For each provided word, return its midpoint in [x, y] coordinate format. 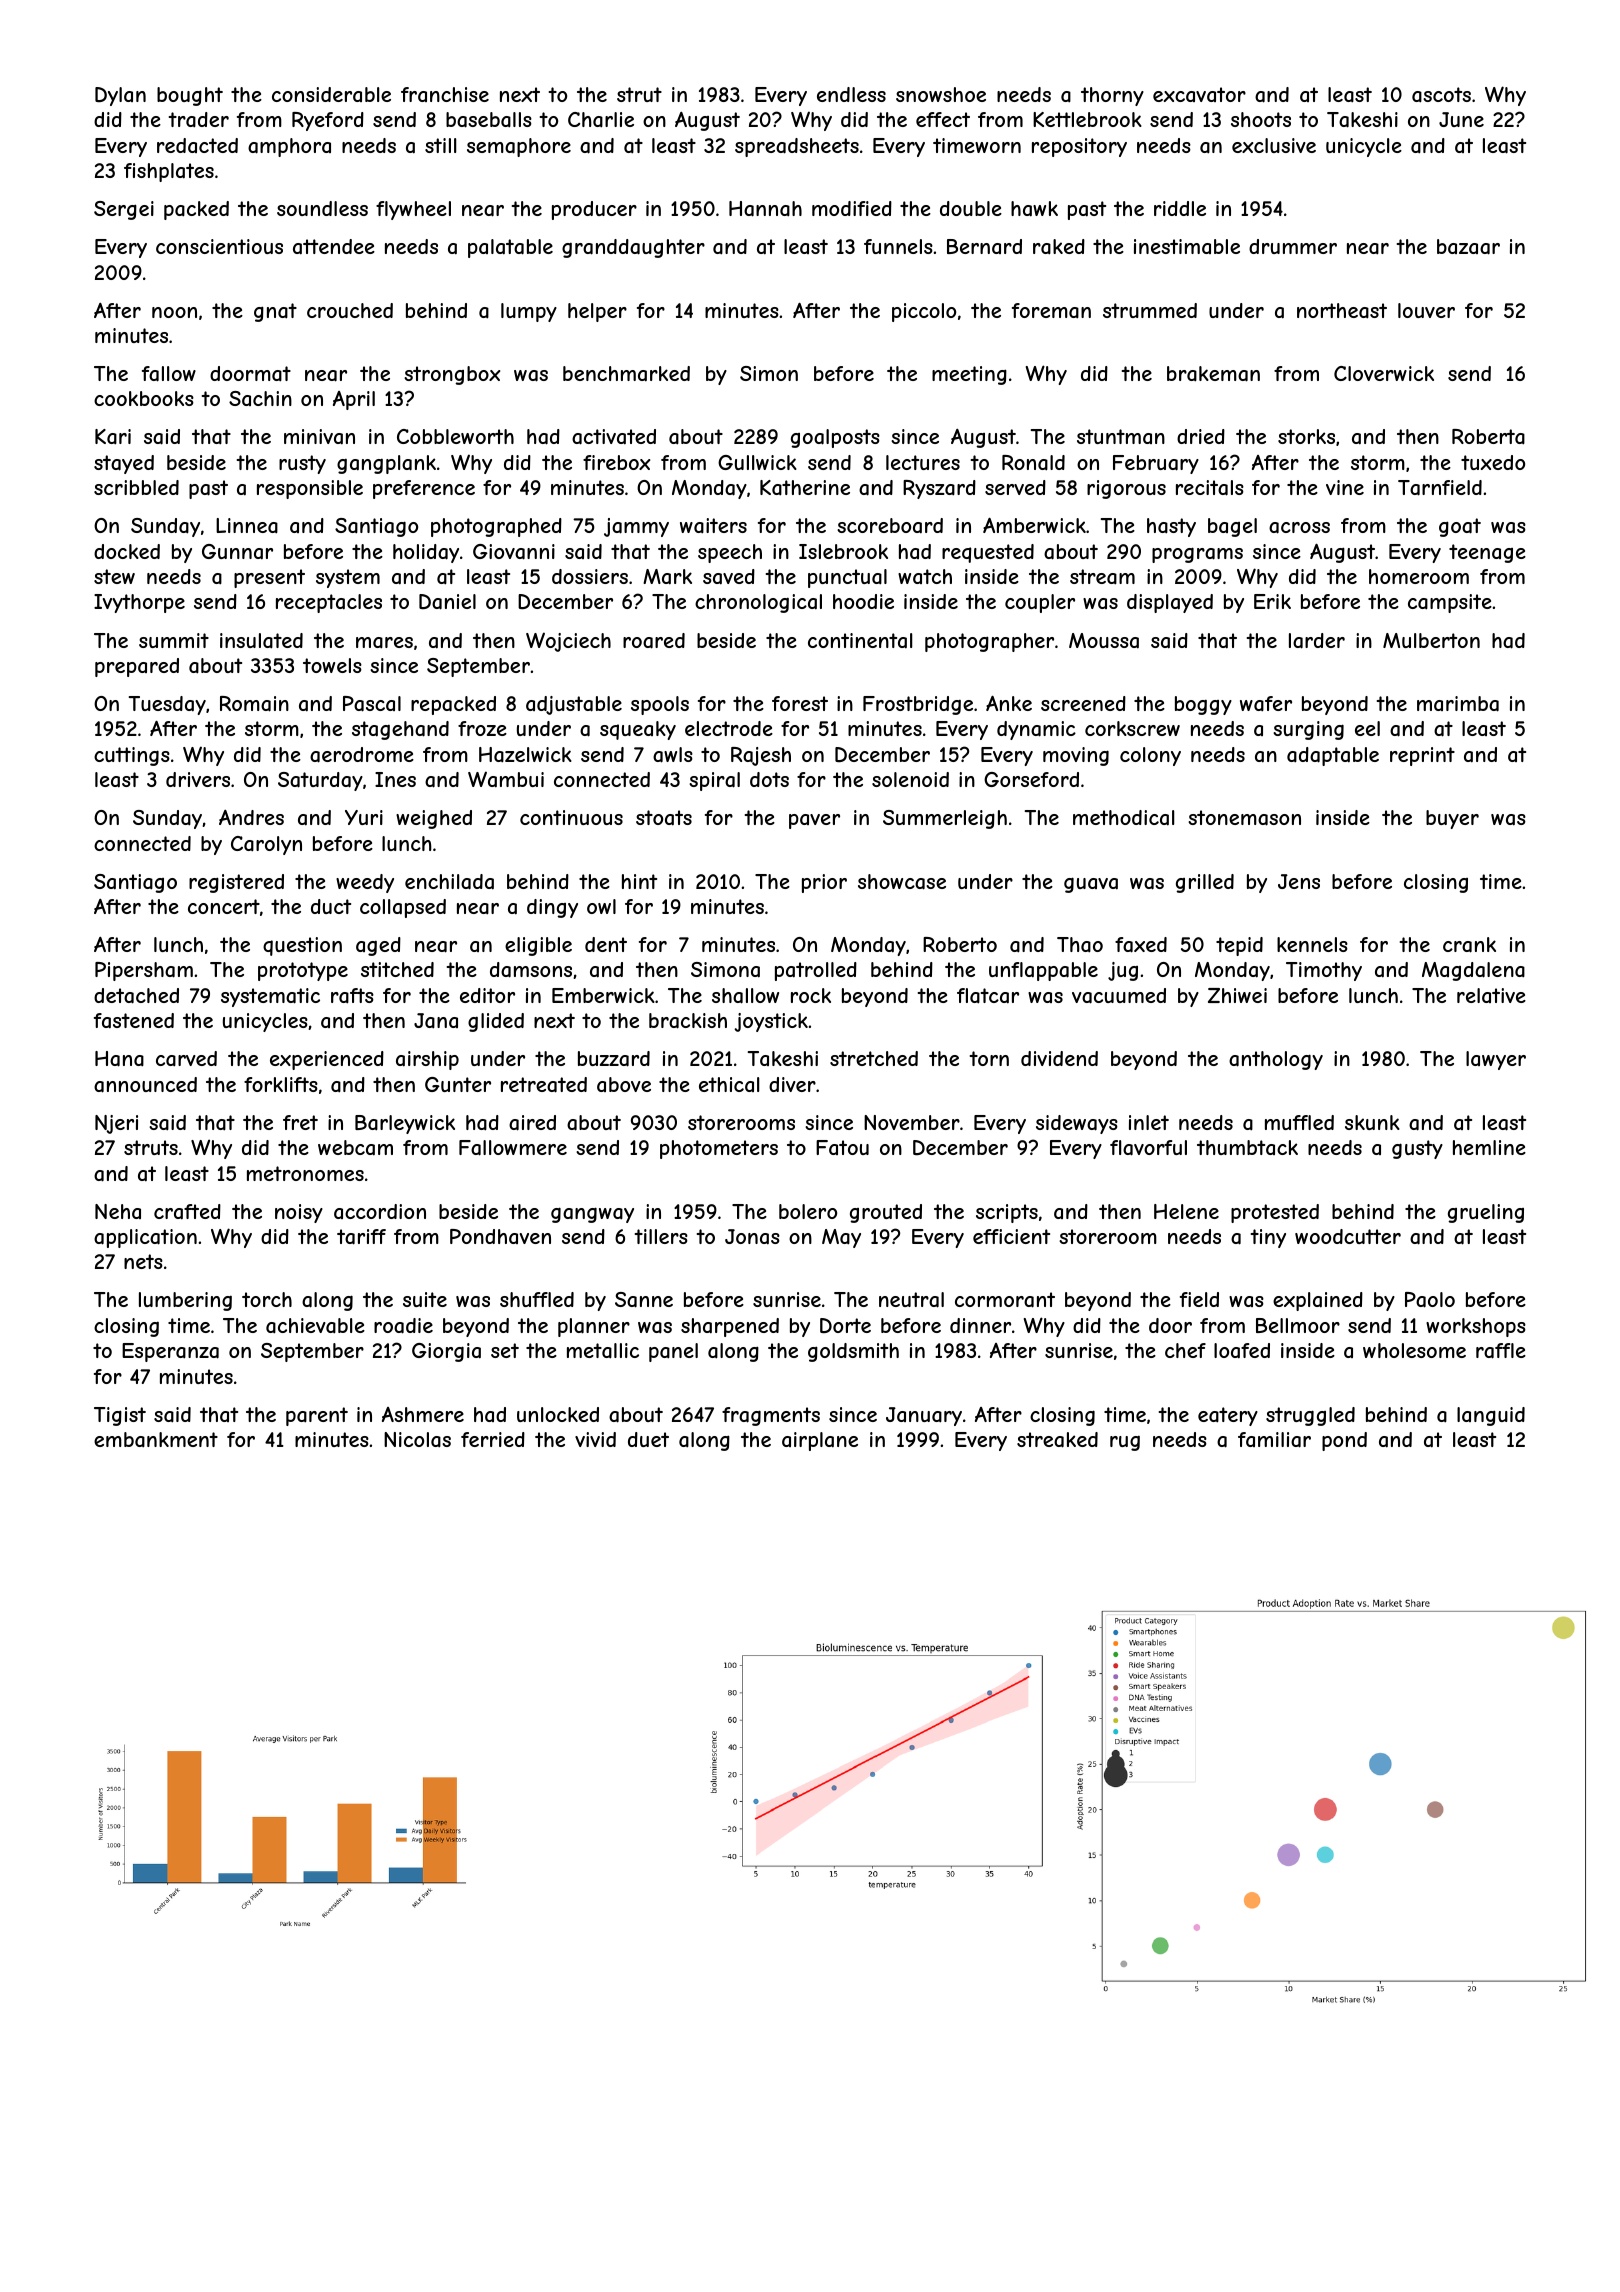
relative [1491, 995]
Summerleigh [945, 819]
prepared [137, 667]
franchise [445, 94]
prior [824, 883]
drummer [1293, 246]
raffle [1501, 1351]
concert [224, 906]
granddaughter [633, 248]
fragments [771, 1416]
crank [1469, 945]
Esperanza [170, 1352]
